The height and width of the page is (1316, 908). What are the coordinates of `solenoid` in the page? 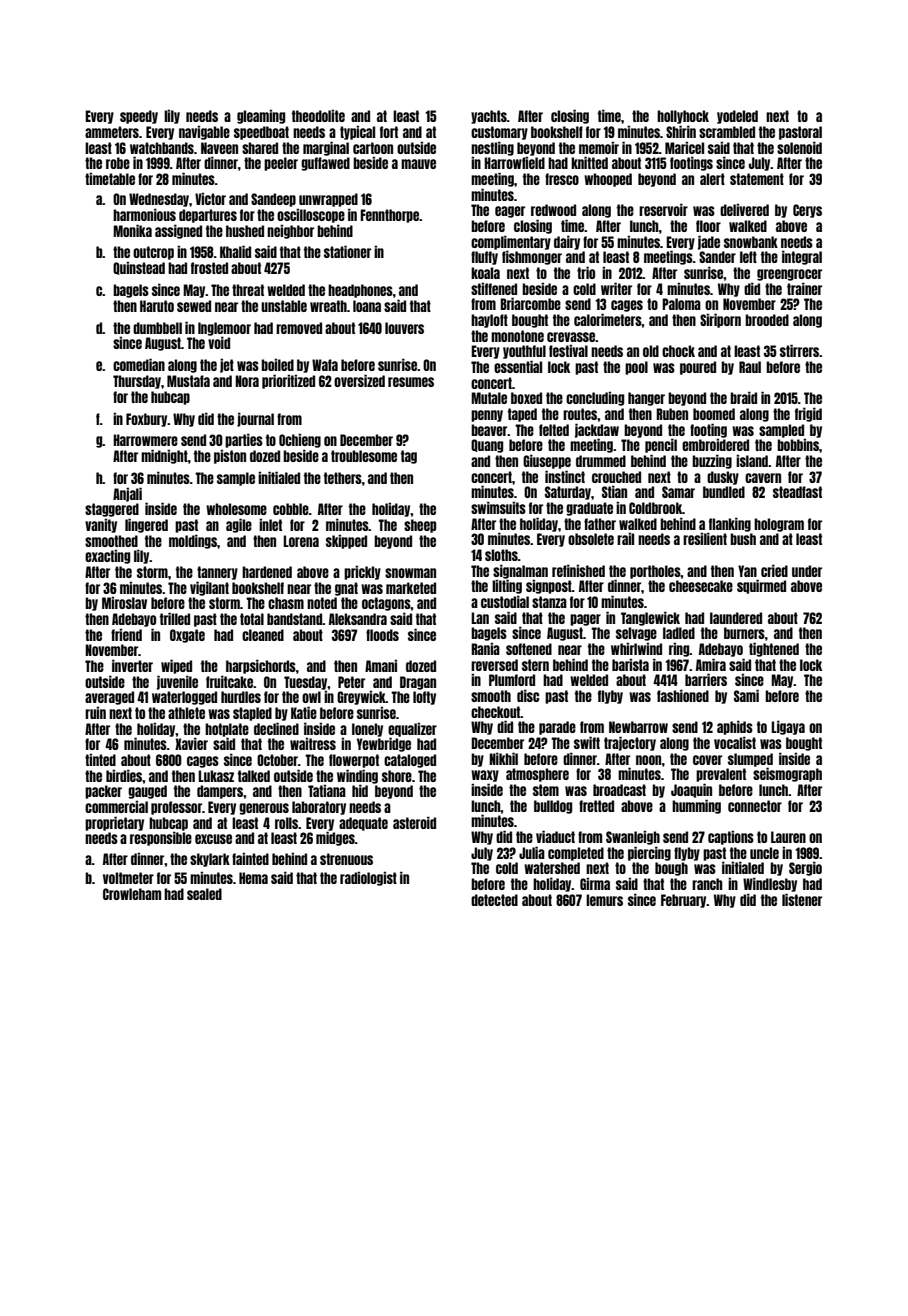 It's located at (799, 147).
